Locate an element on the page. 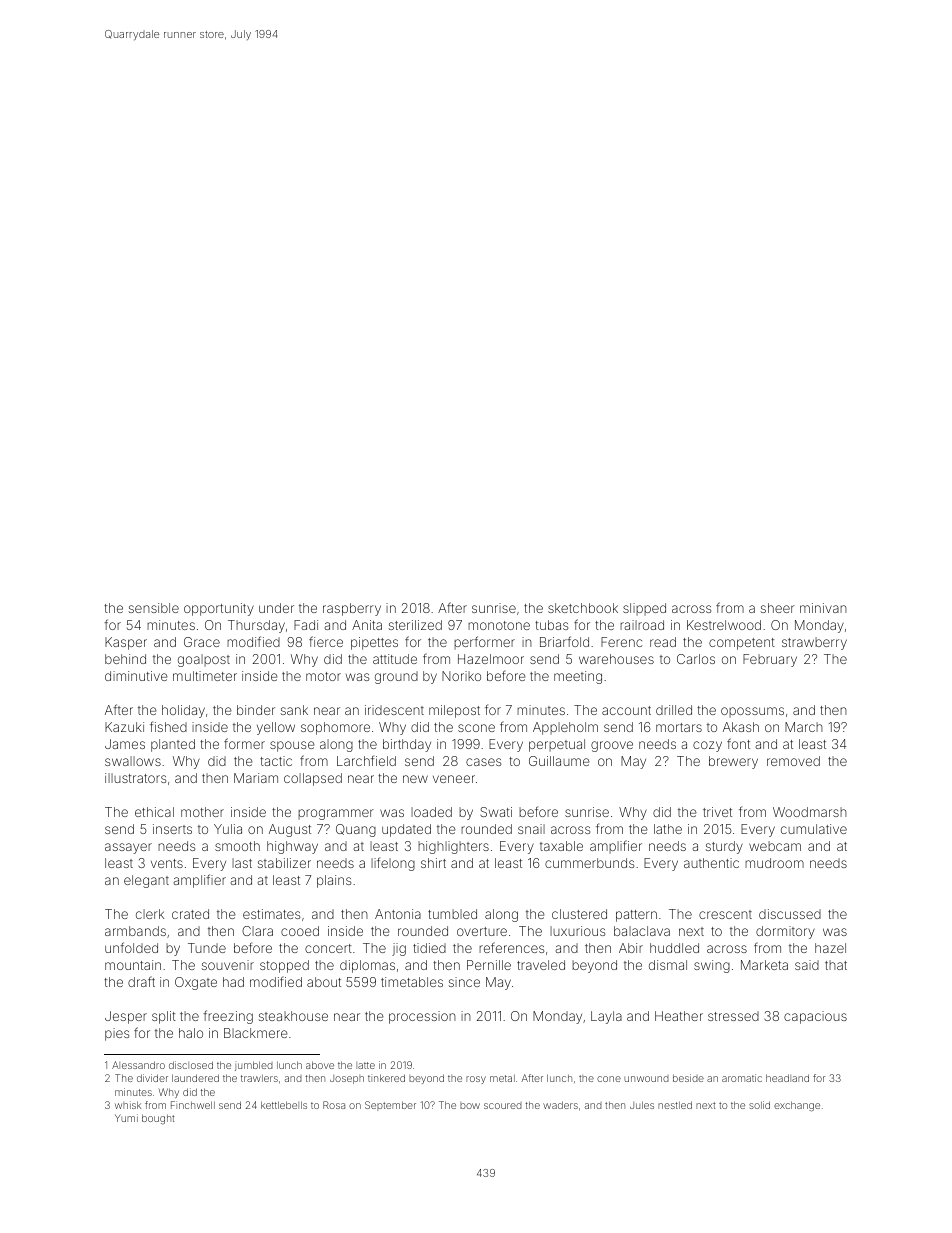 The height and width of the image is (1233, 952). lifelong is located at coordinates (393, 864).
